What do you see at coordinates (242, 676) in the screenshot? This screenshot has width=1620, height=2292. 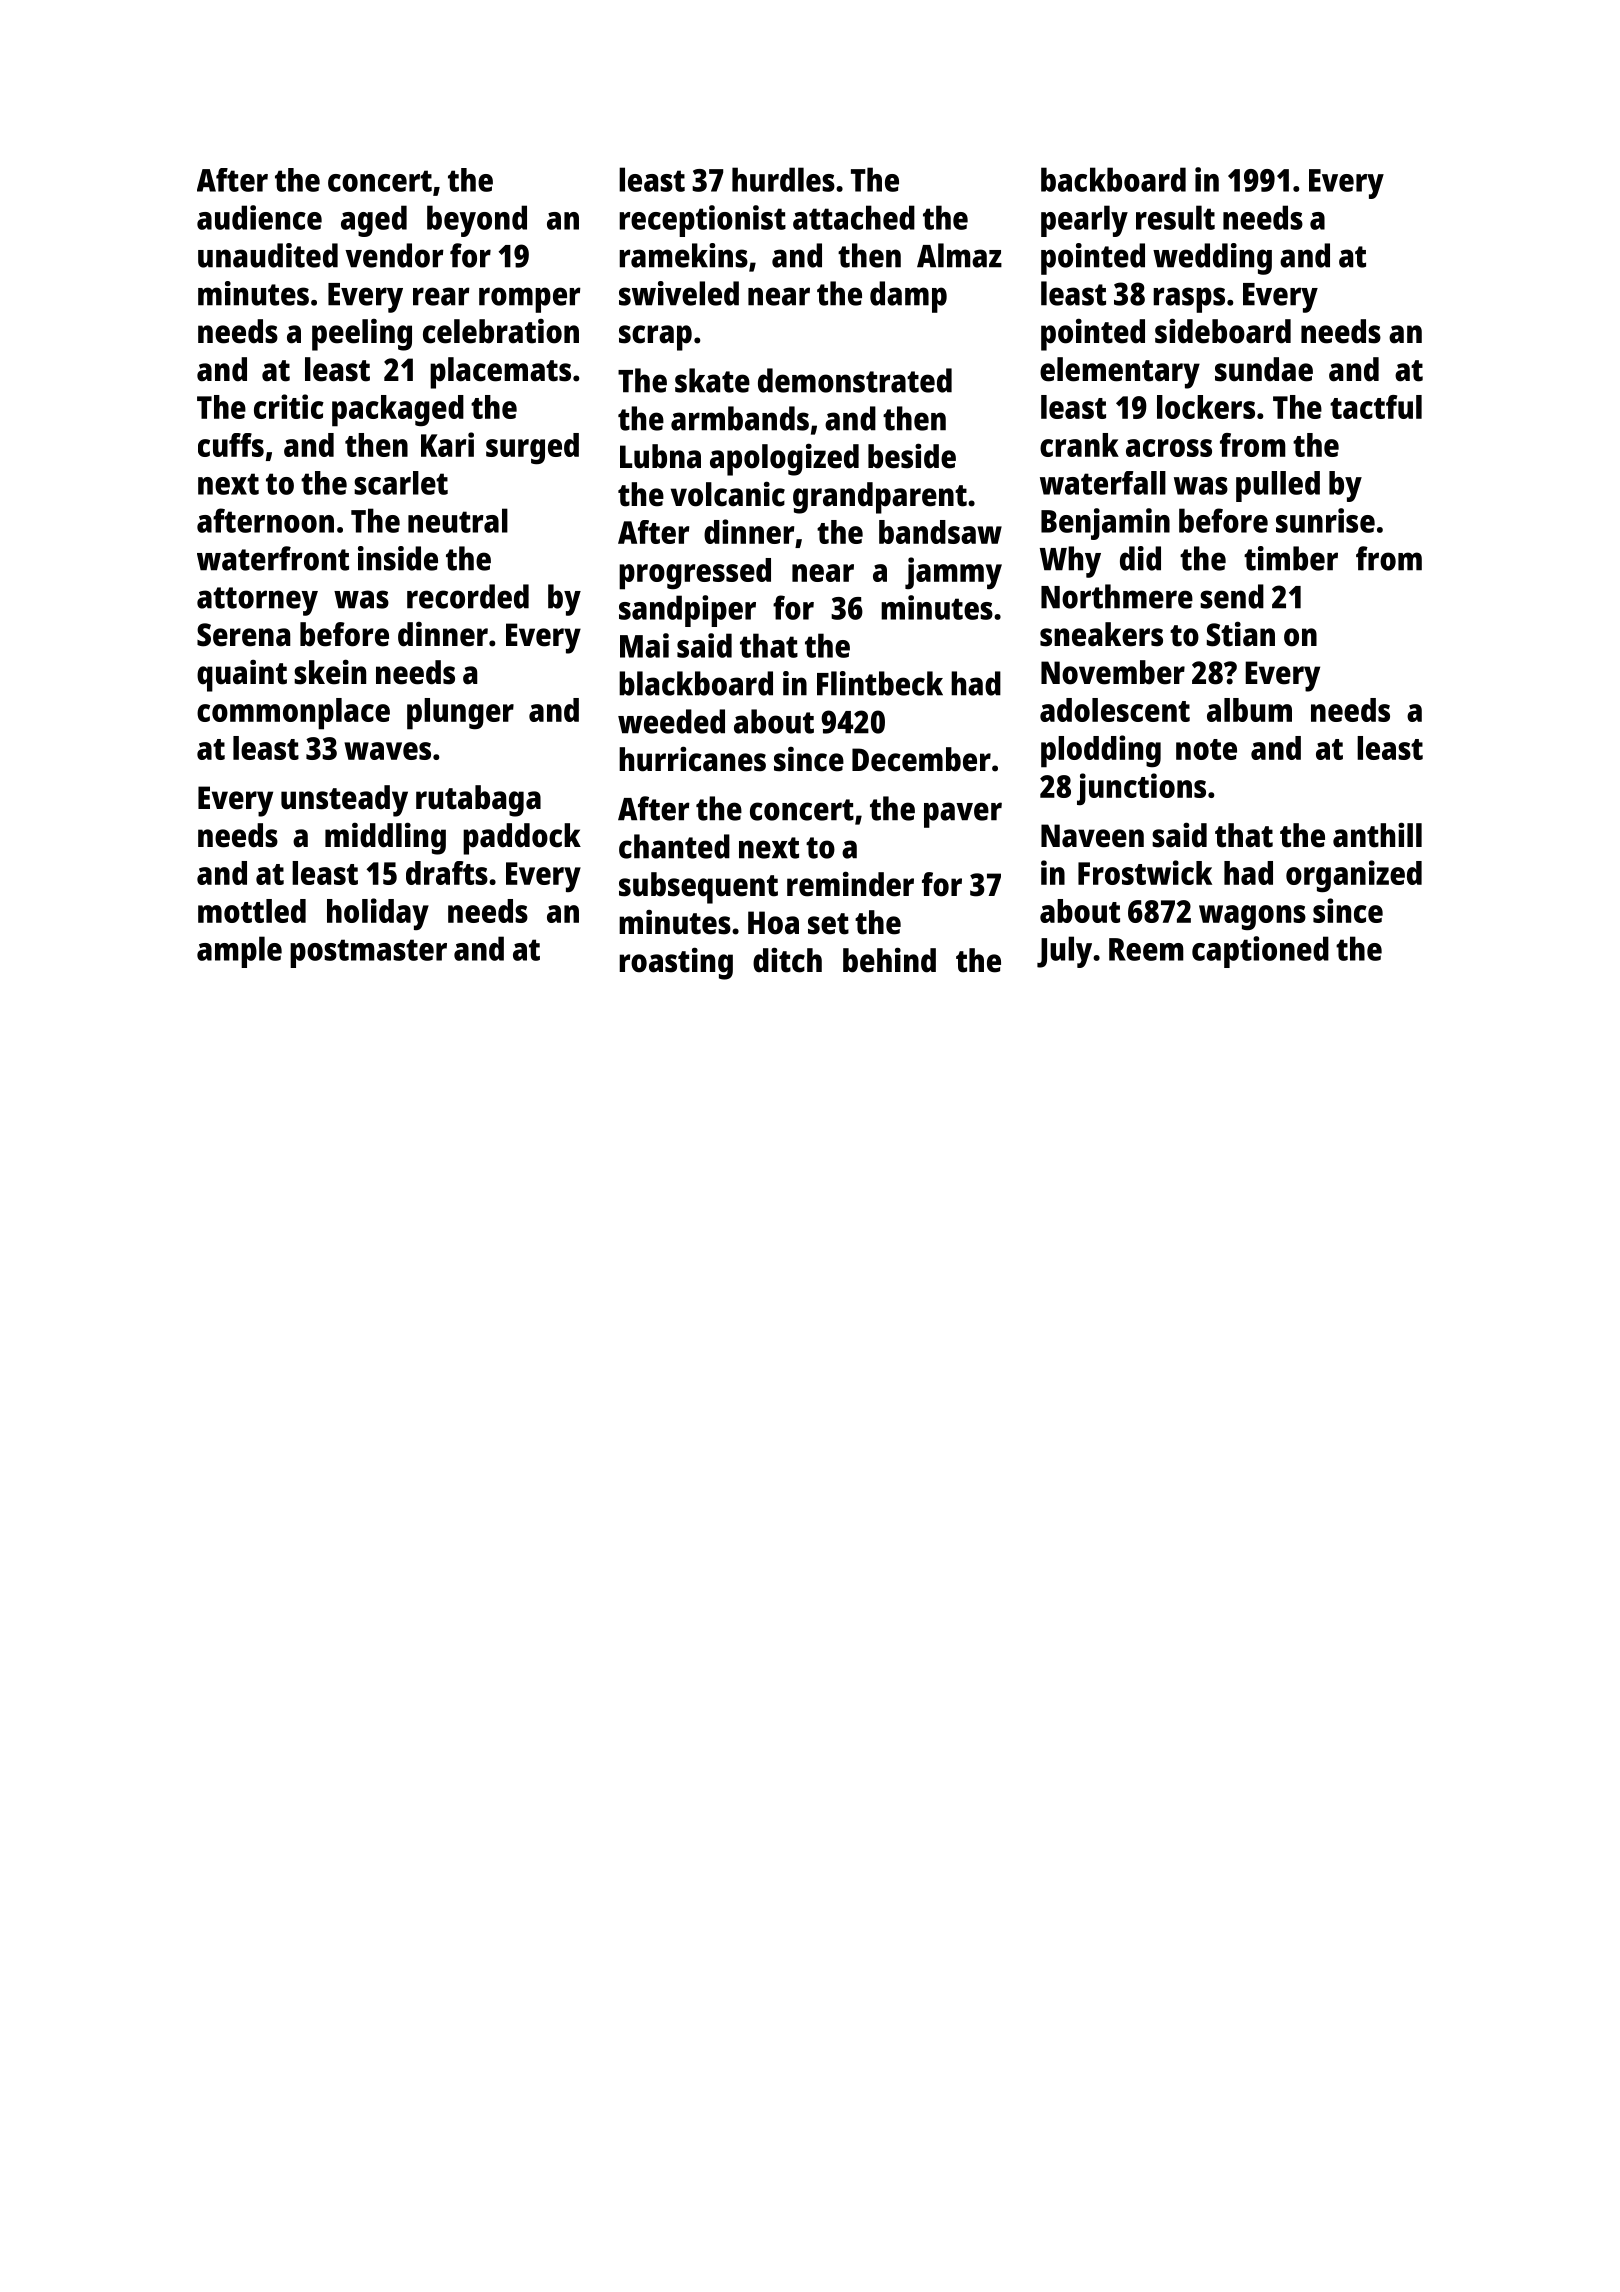 I see `quaint` at bounding box center [242, 676].
